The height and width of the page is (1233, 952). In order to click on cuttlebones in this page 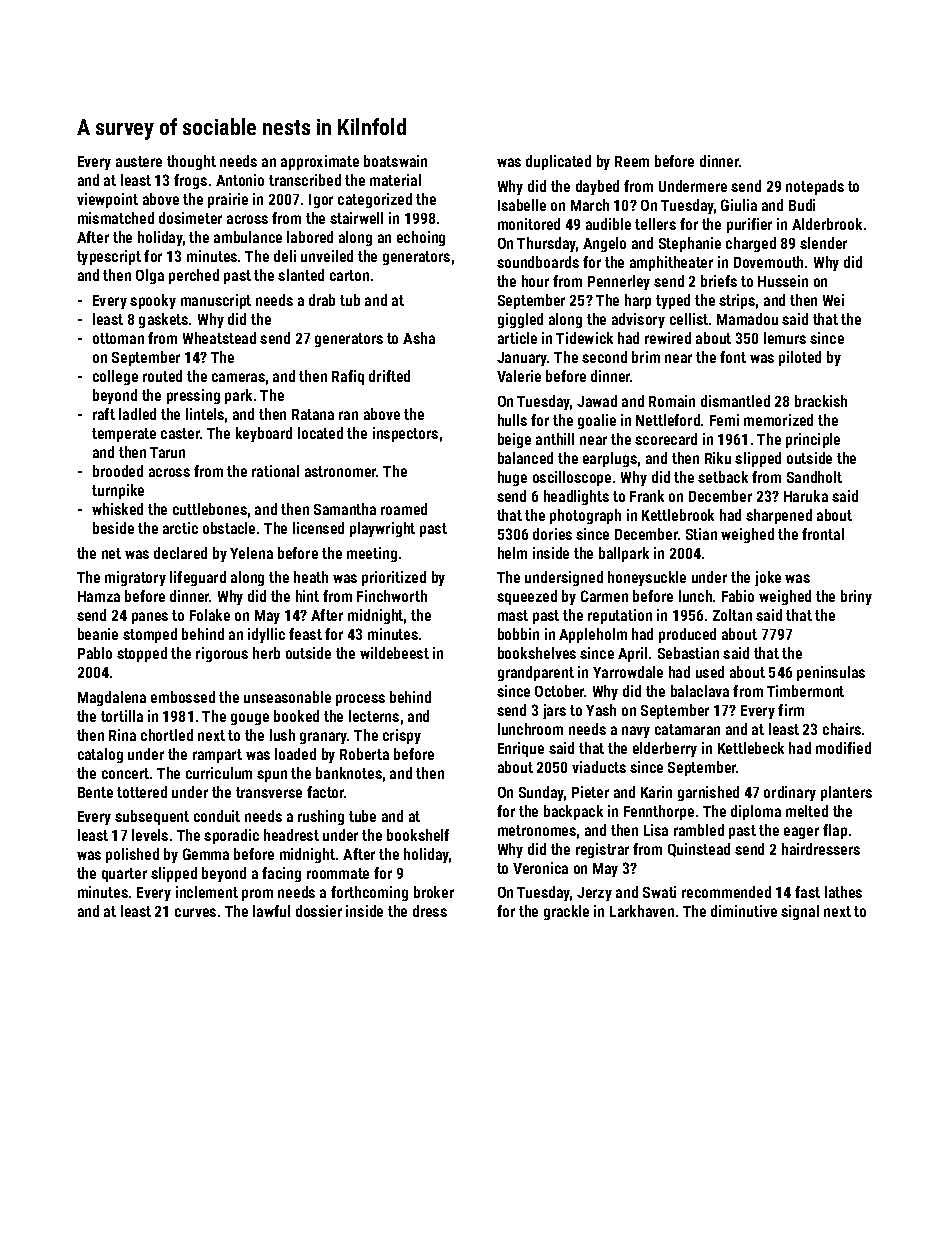, I will do `click(210, 509)`.
